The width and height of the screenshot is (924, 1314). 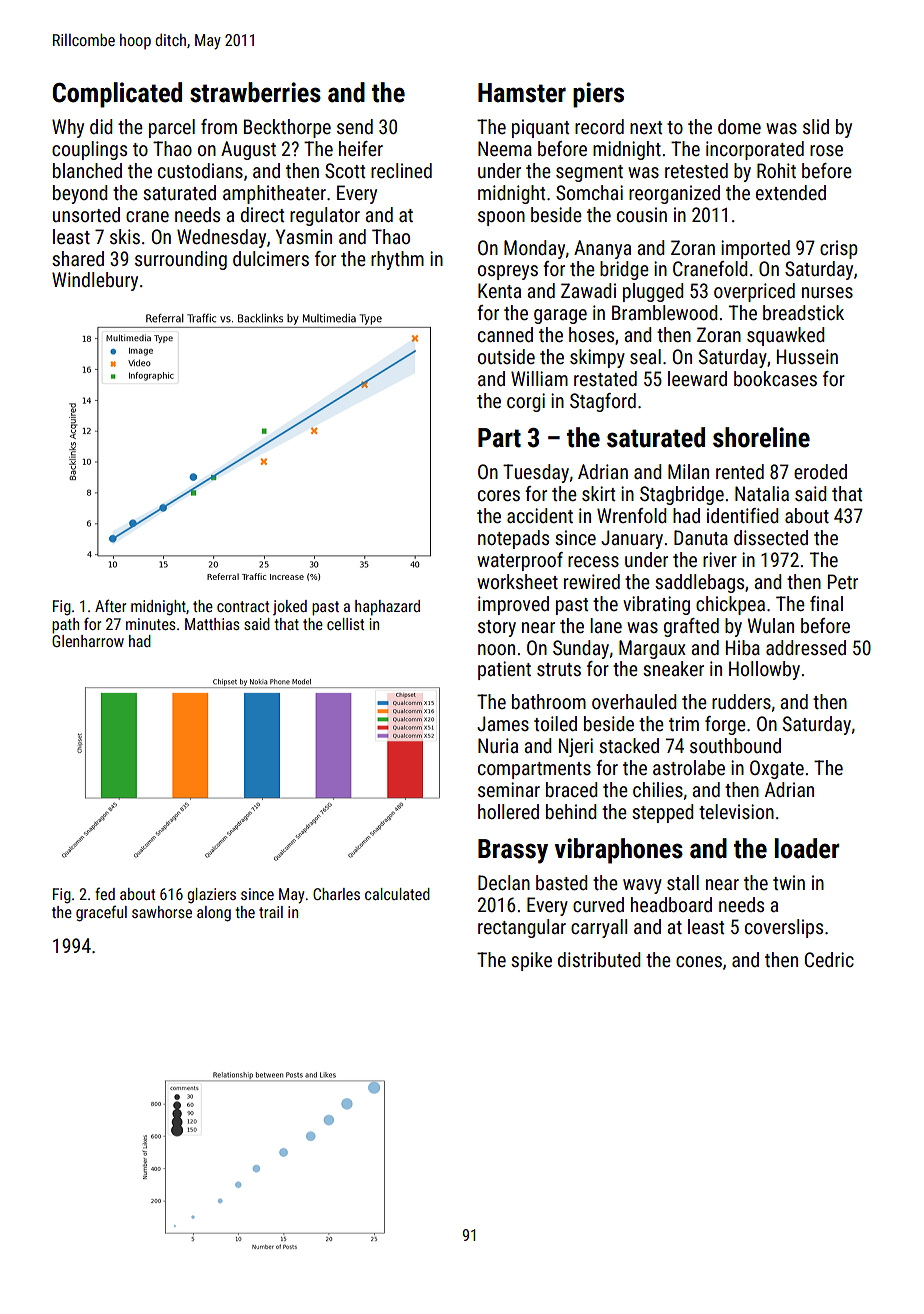 What do you see at coordinates (505, 148) in the screenshot?
I see `Neema` at bounding box center [505, 148].
